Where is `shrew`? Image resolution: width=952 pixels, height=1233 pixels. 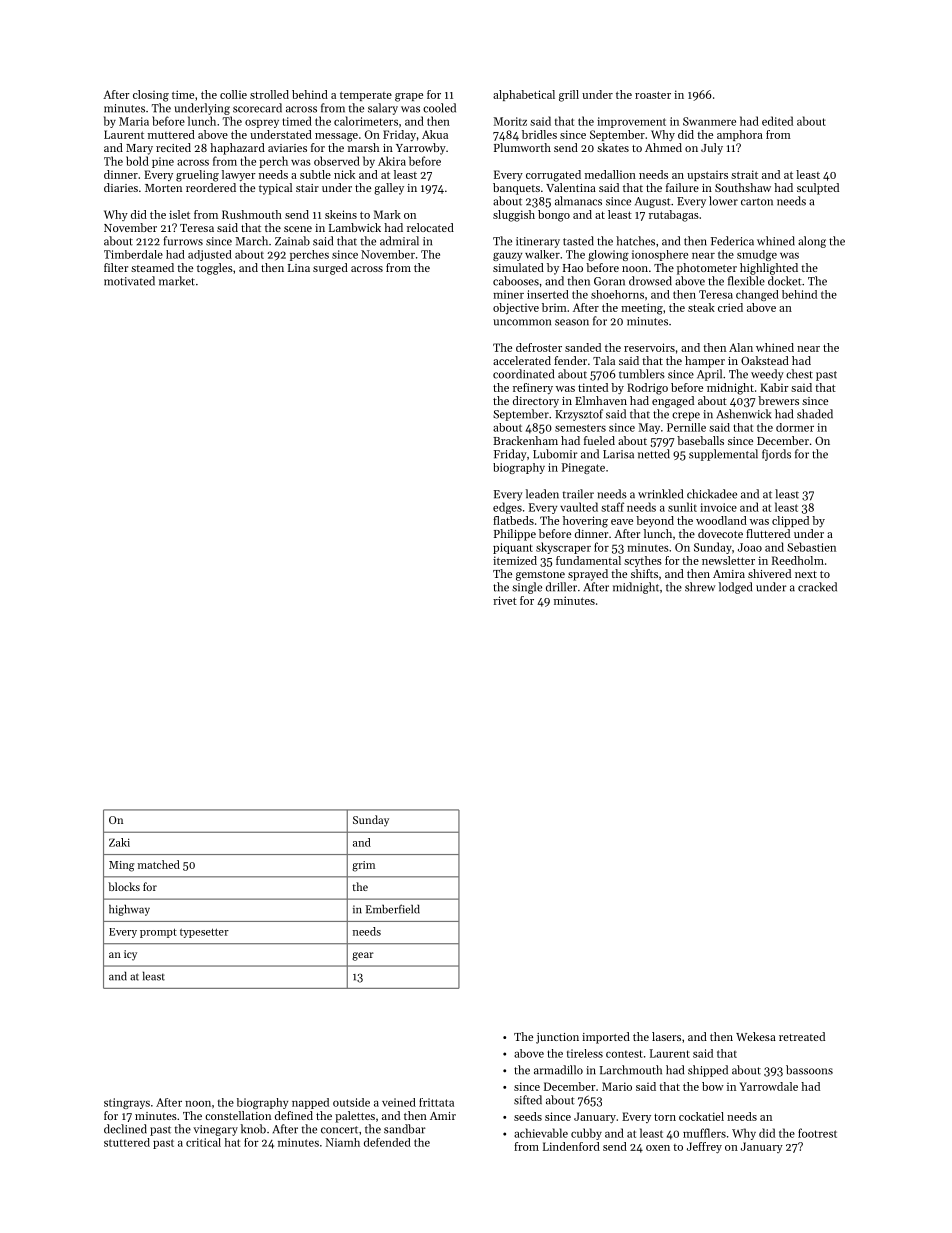 shrew is located at coordinates (700, 587).
